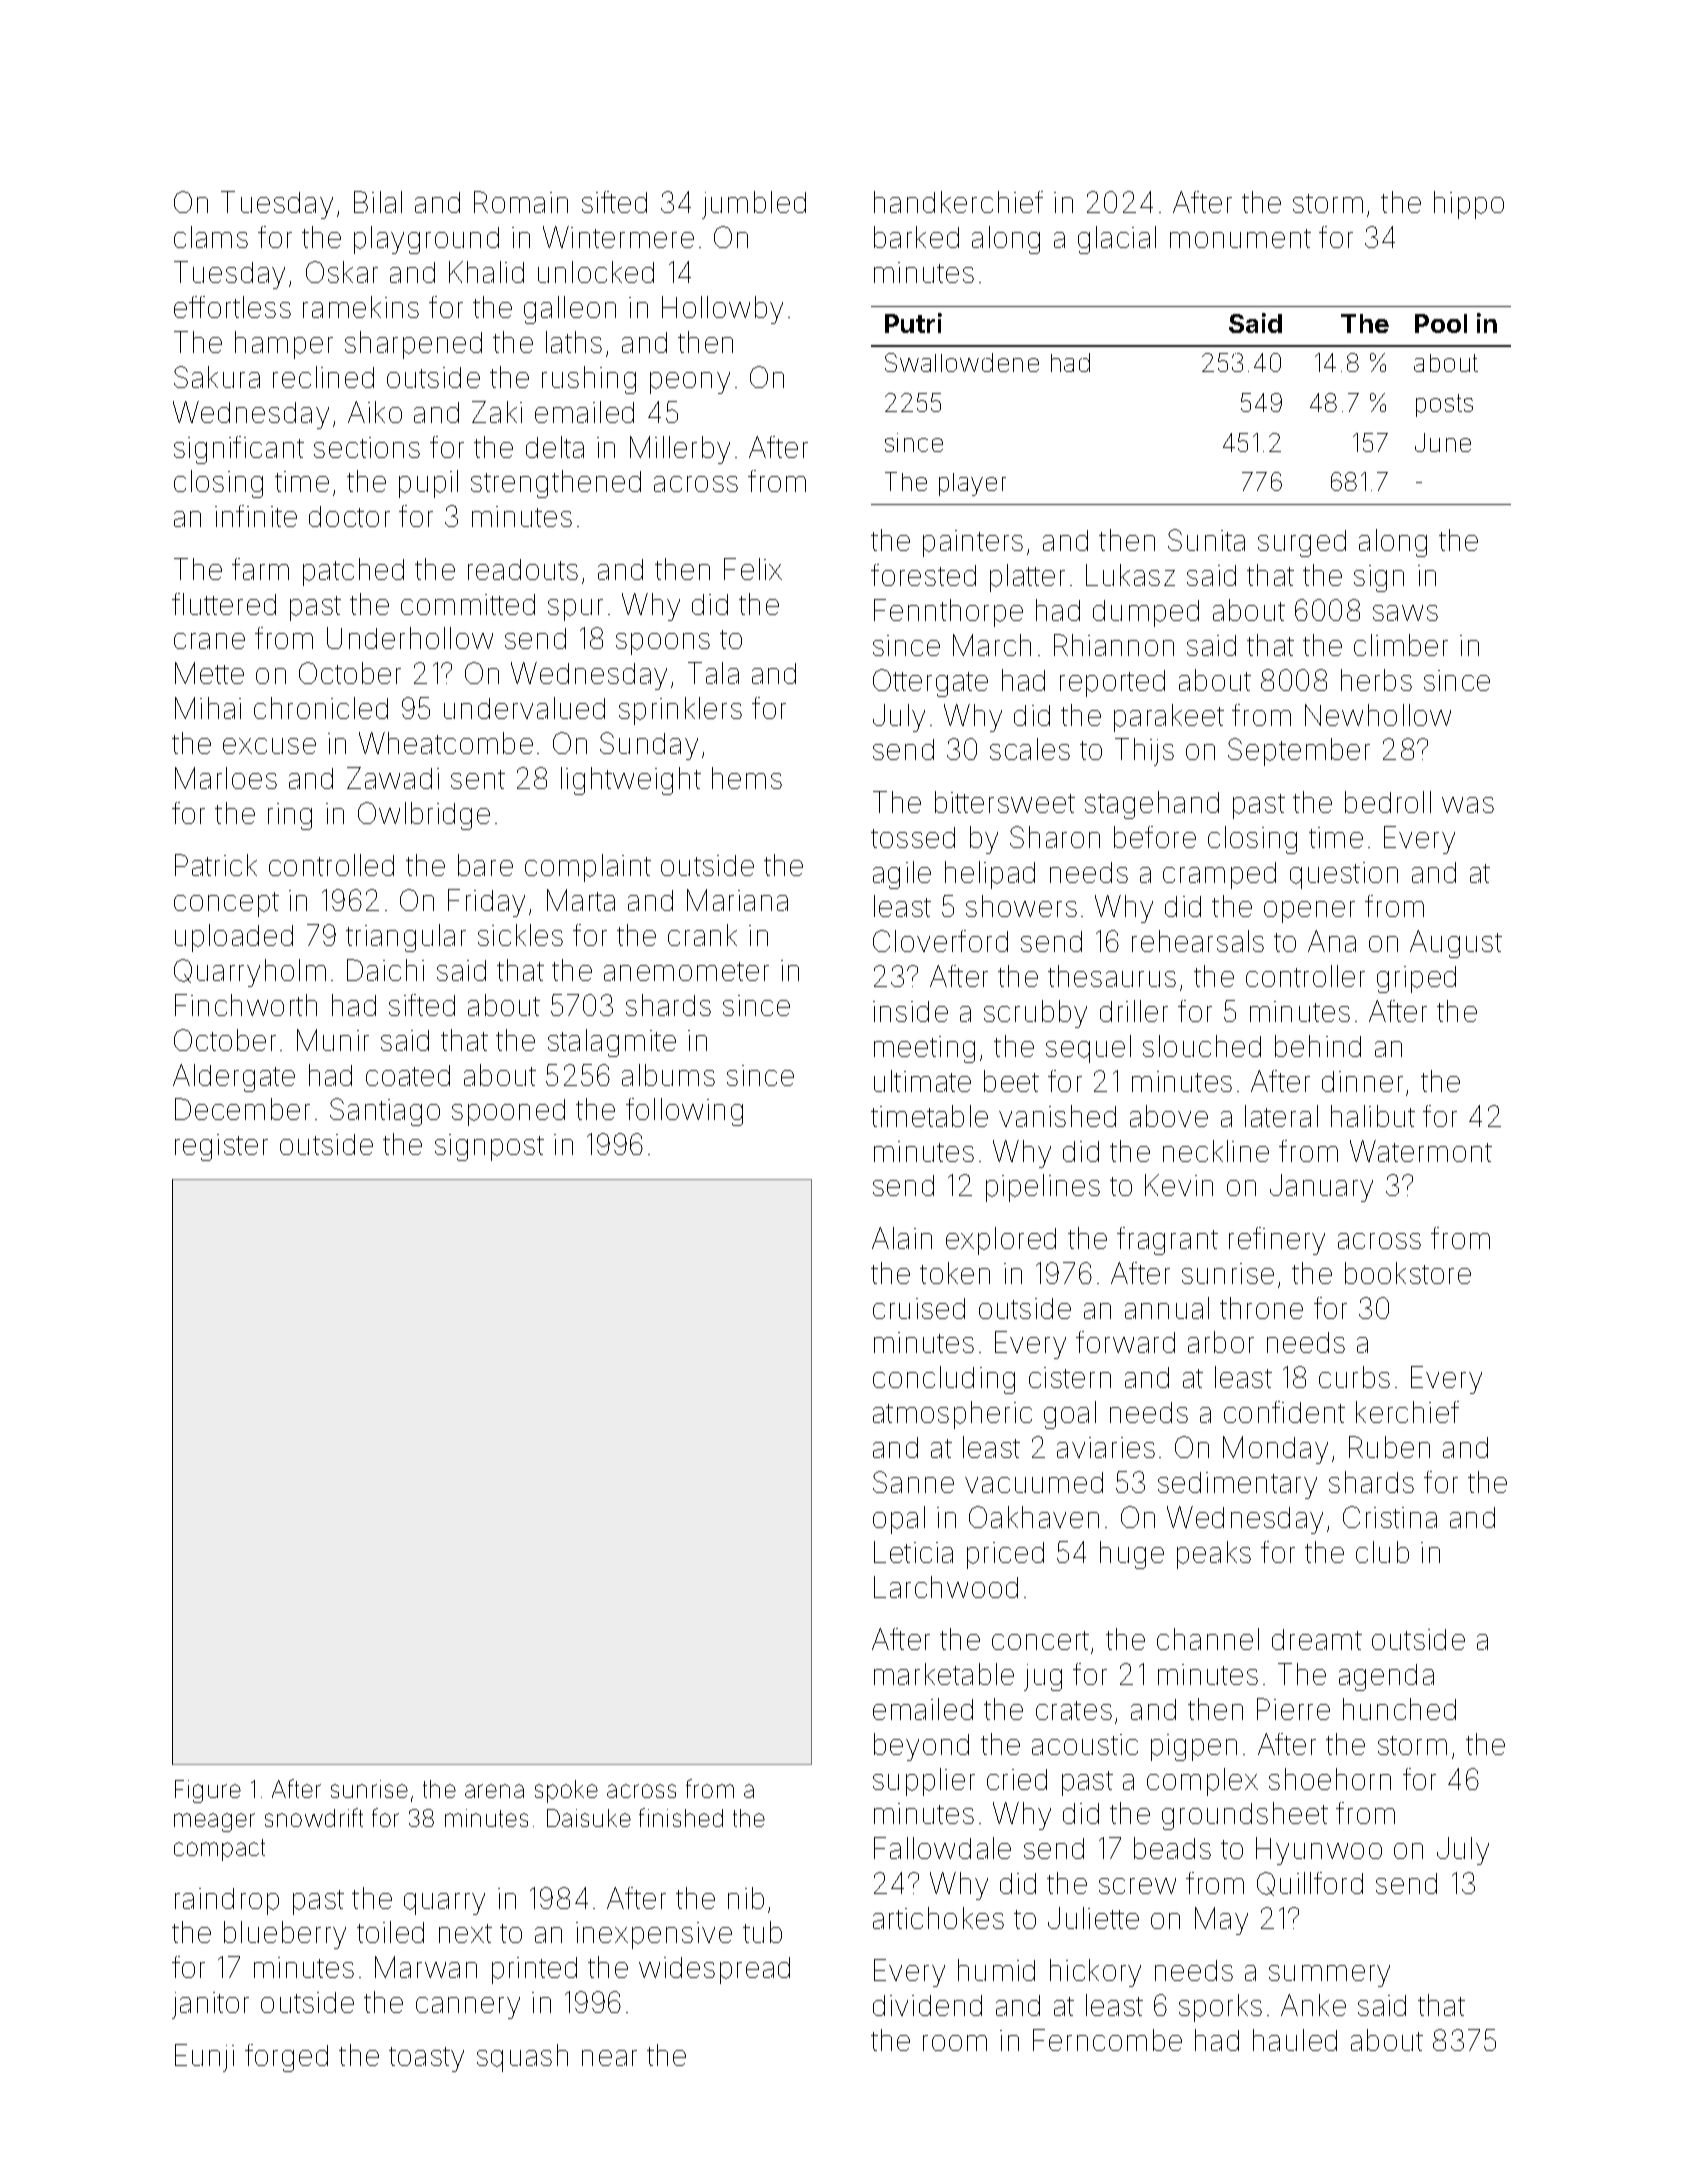 This screenshot has width=1683, height=2178. What do you see at coordinates (916, 237) in the screenshot?
I see `barked` at bounding box center [916, 237].
